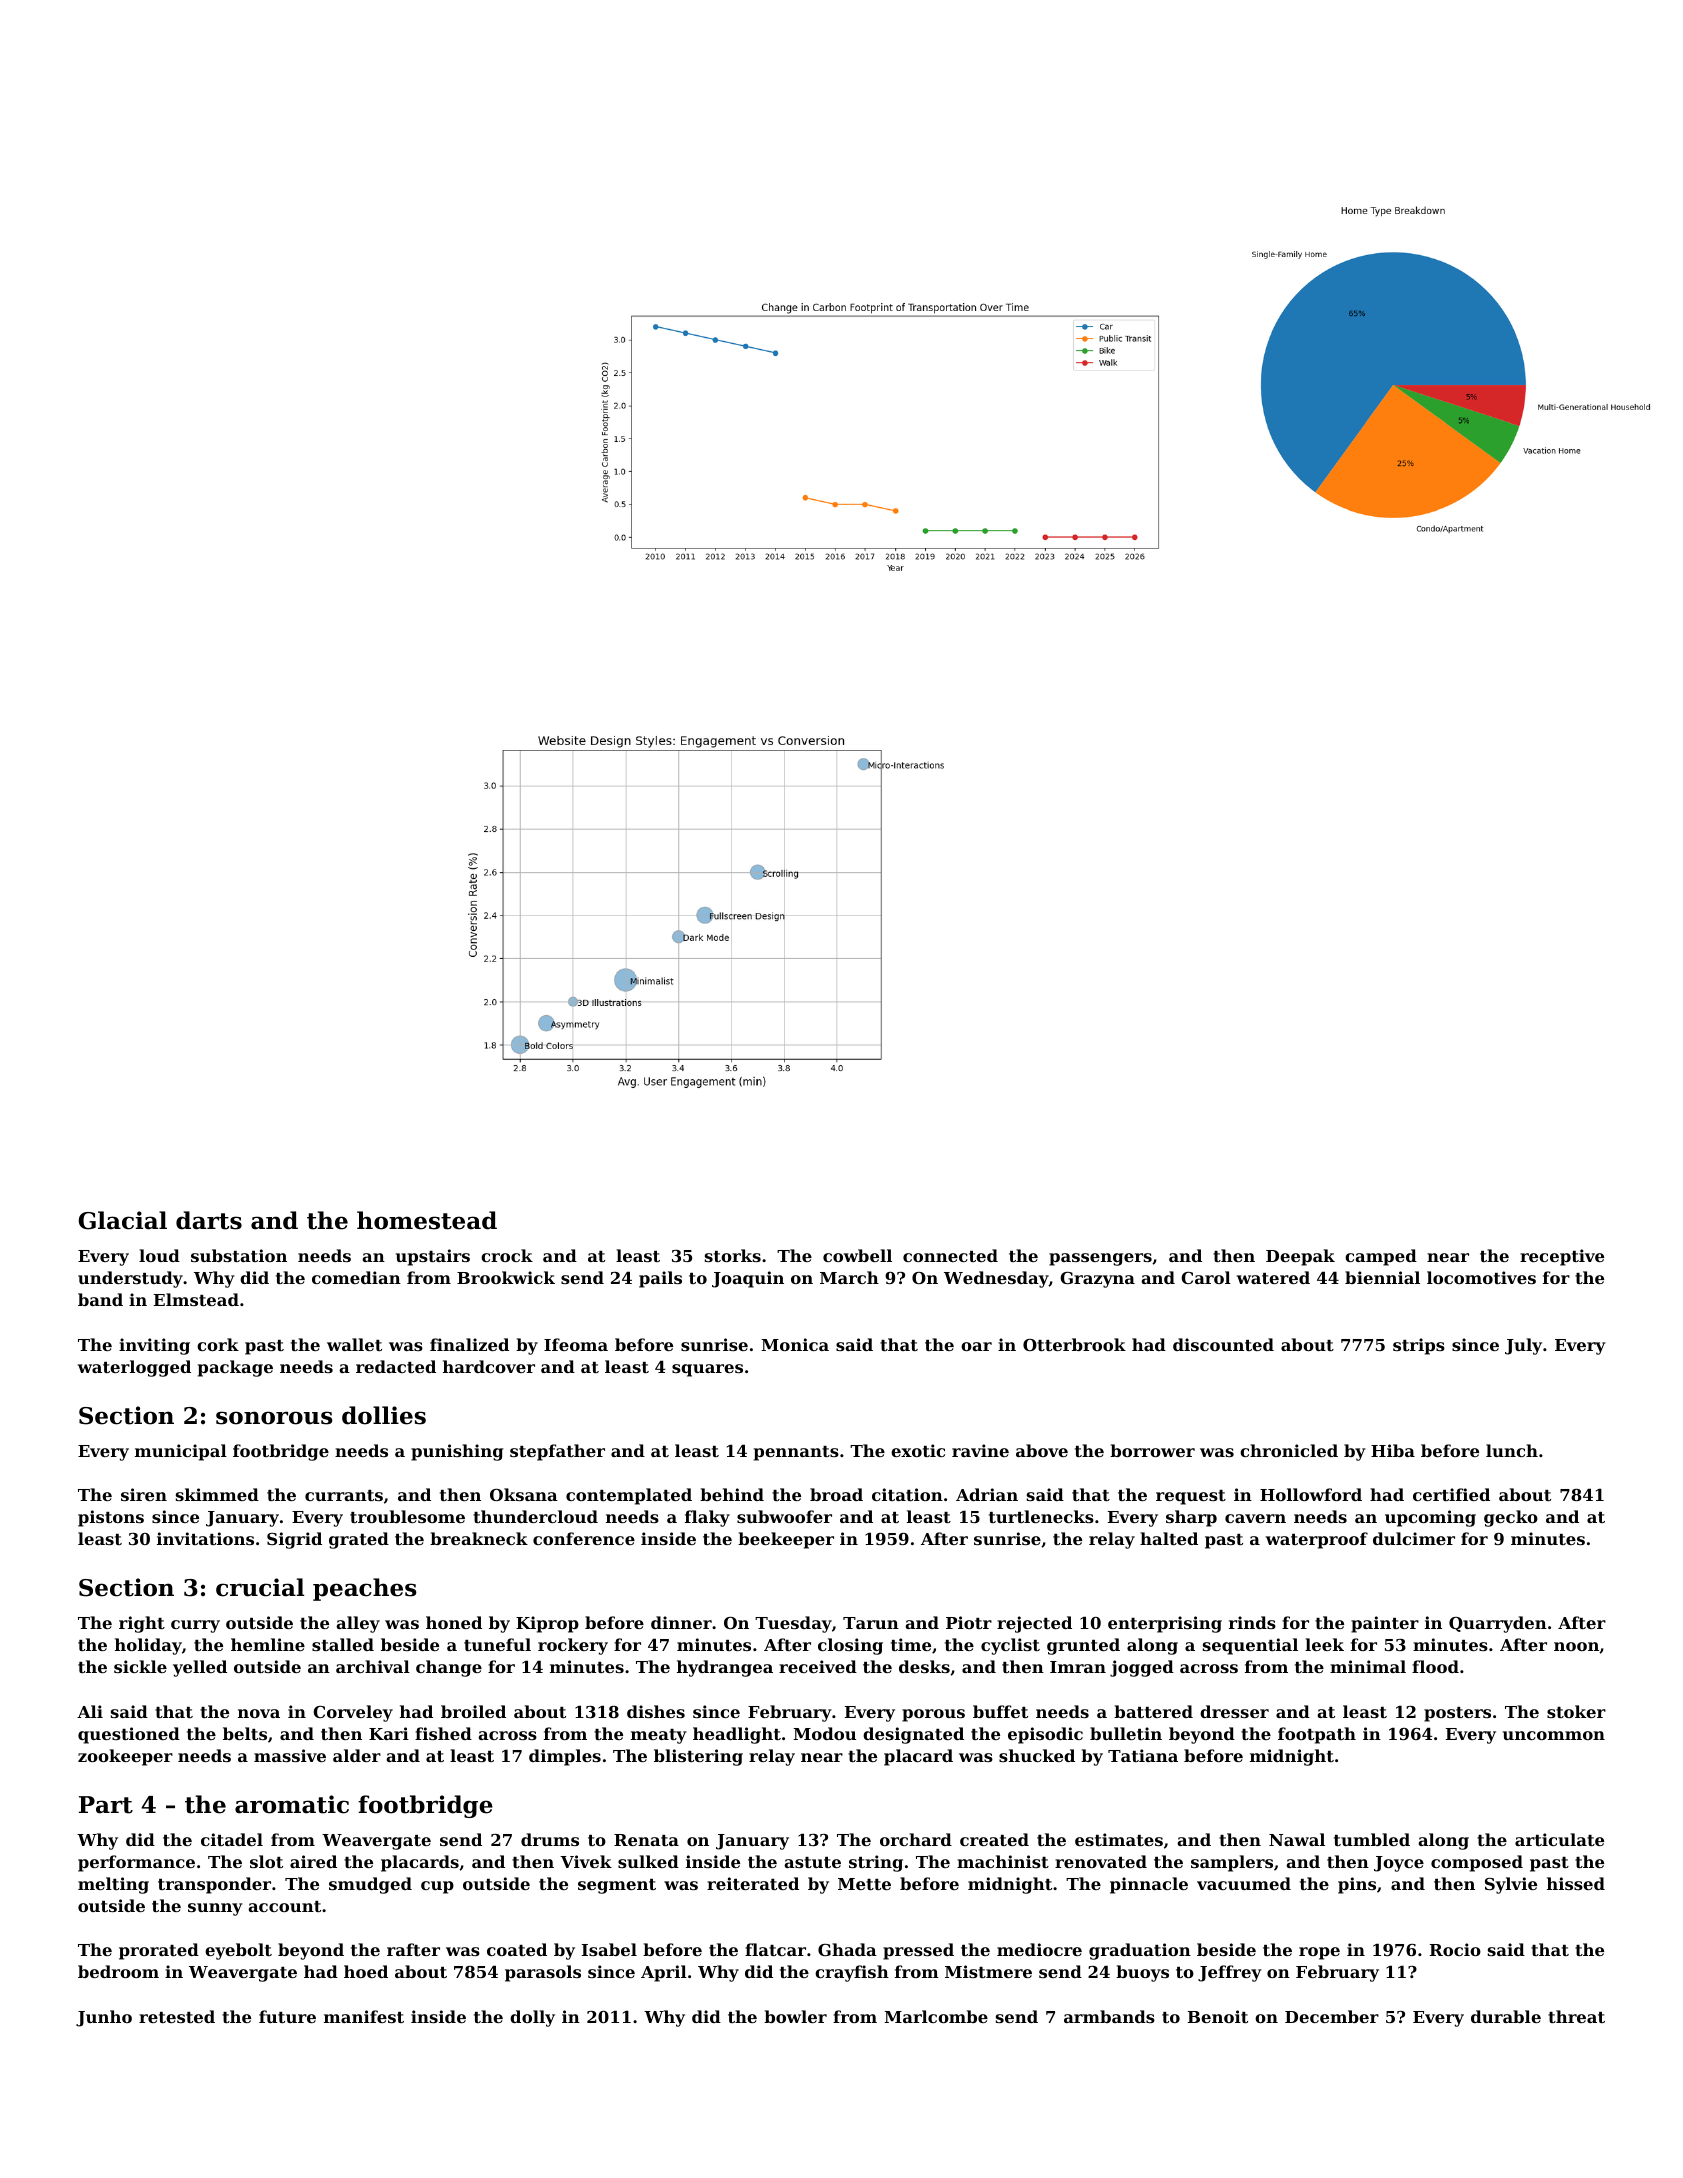 This screenshot has width=1683, height=2178. Describe the element at coordinates (950, 1255) in the screenshot. I see `connected` at that location.
